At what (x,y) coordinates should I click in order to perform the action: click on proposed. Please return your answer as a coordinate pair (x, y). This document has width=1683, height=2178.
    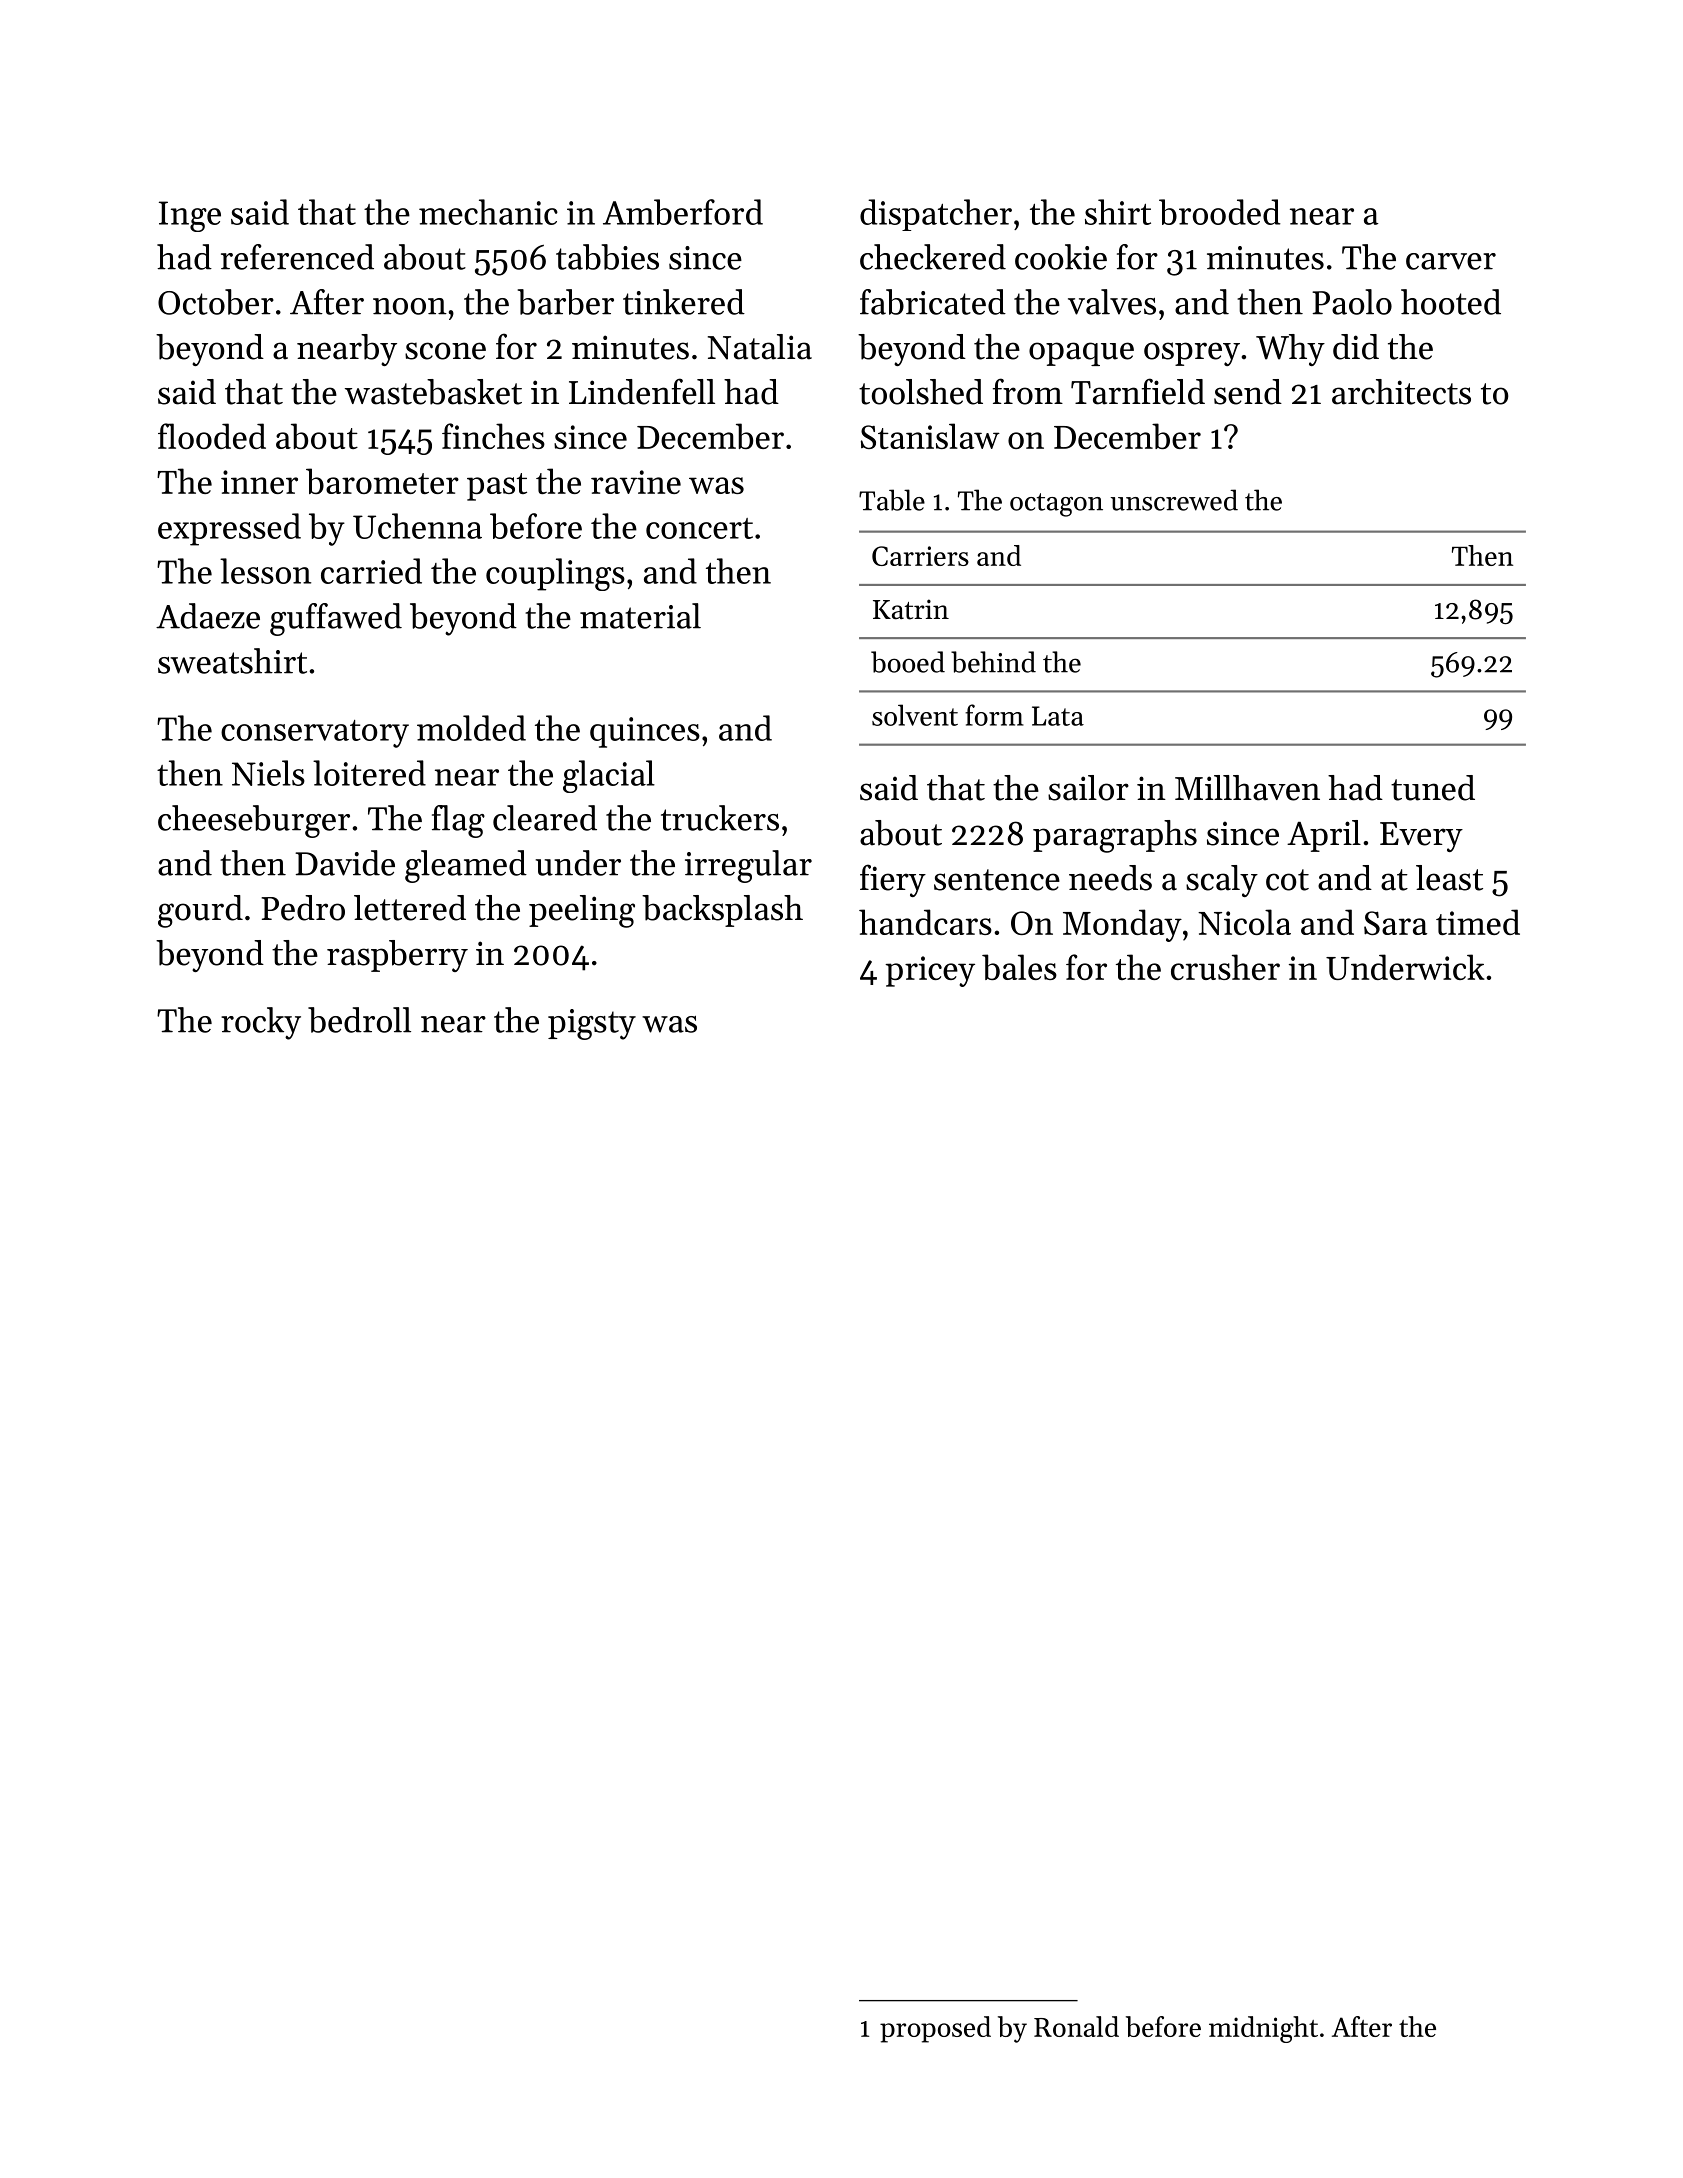
    Looking at the image, I should click on (935, 2029).
